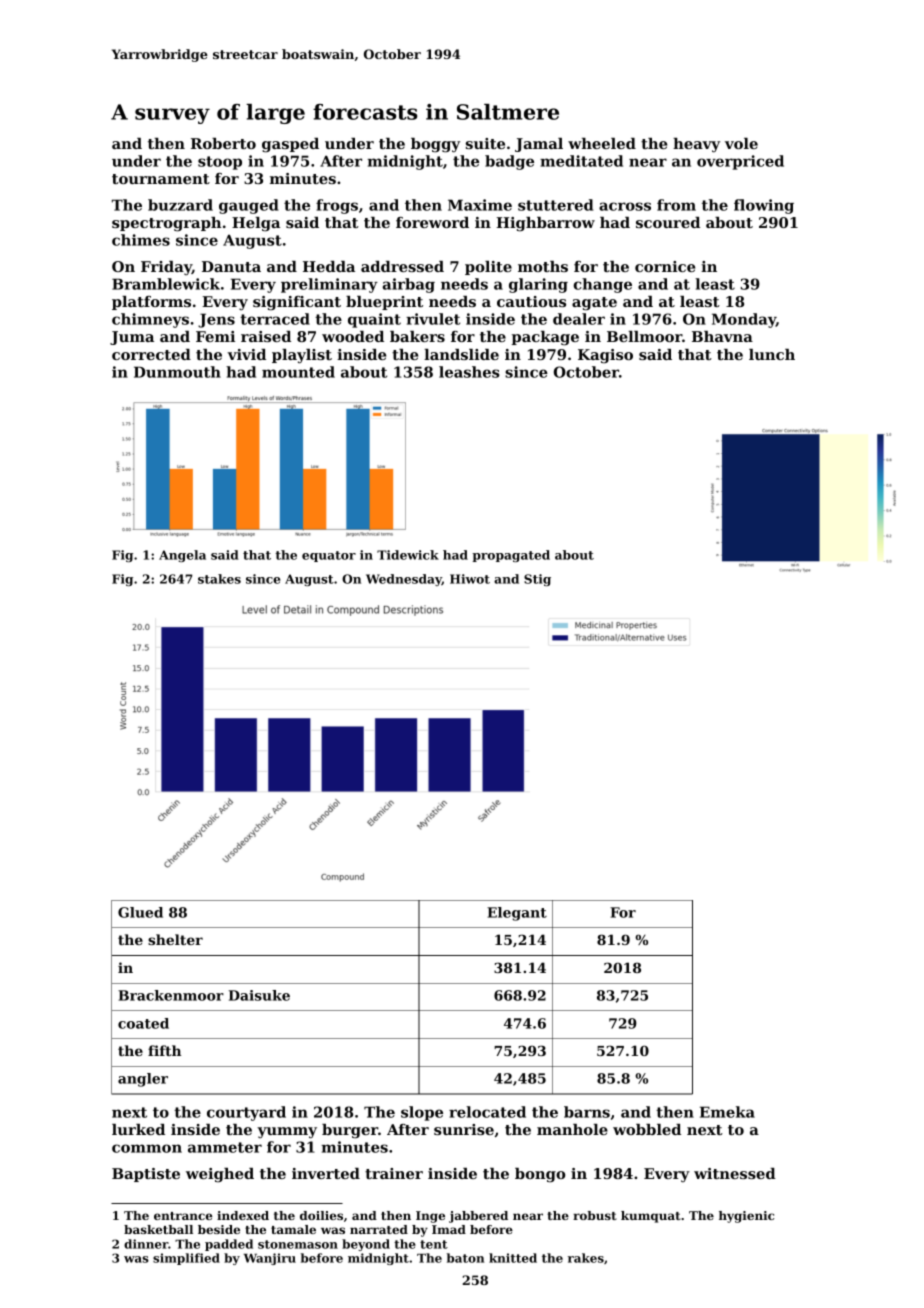 This document has width=924, height=1308. I want to click on Dunmouth, so click(177, 372).
